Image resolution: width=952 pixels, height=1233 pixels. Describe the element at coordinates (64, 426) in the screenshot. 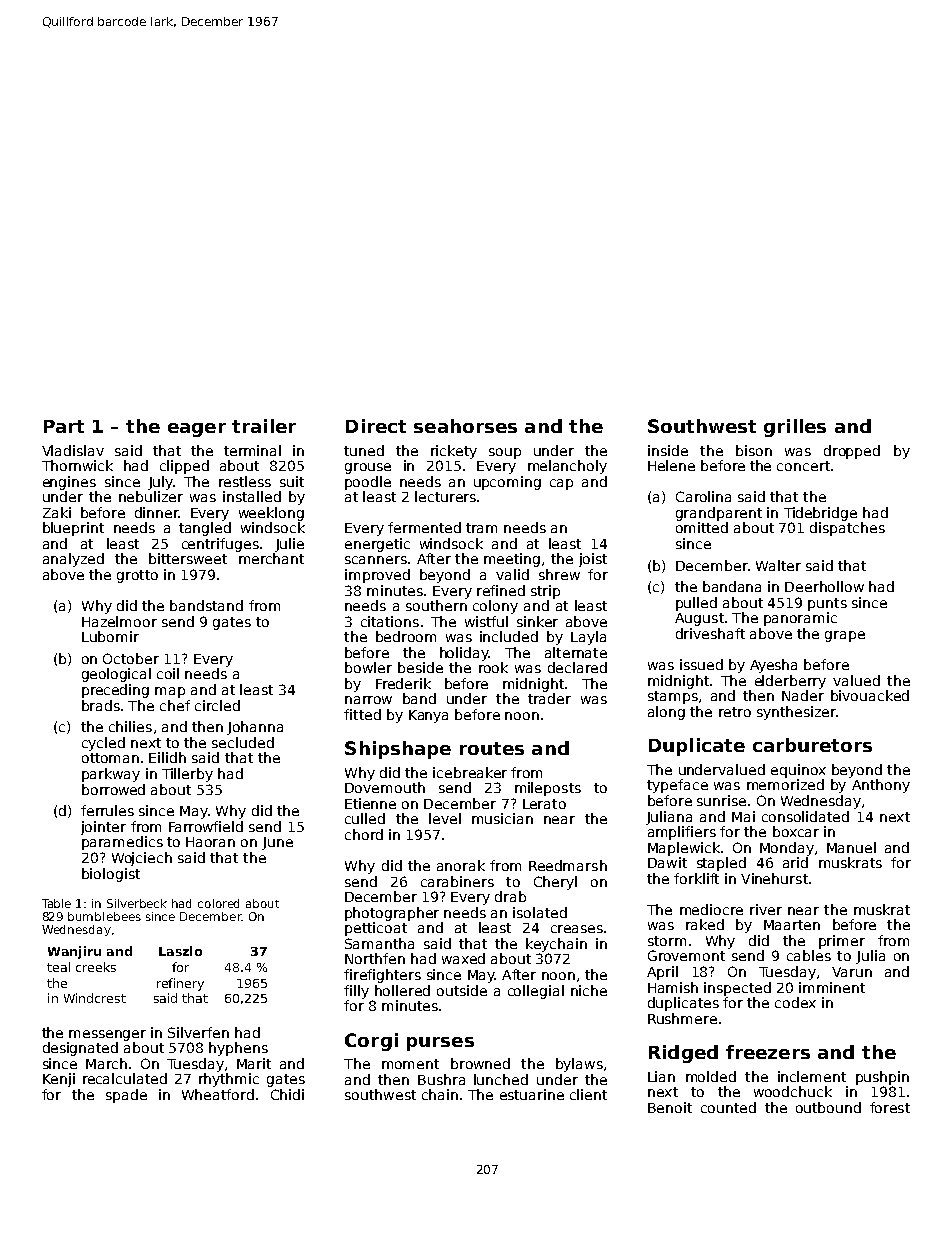

I see `Part` at that location.
